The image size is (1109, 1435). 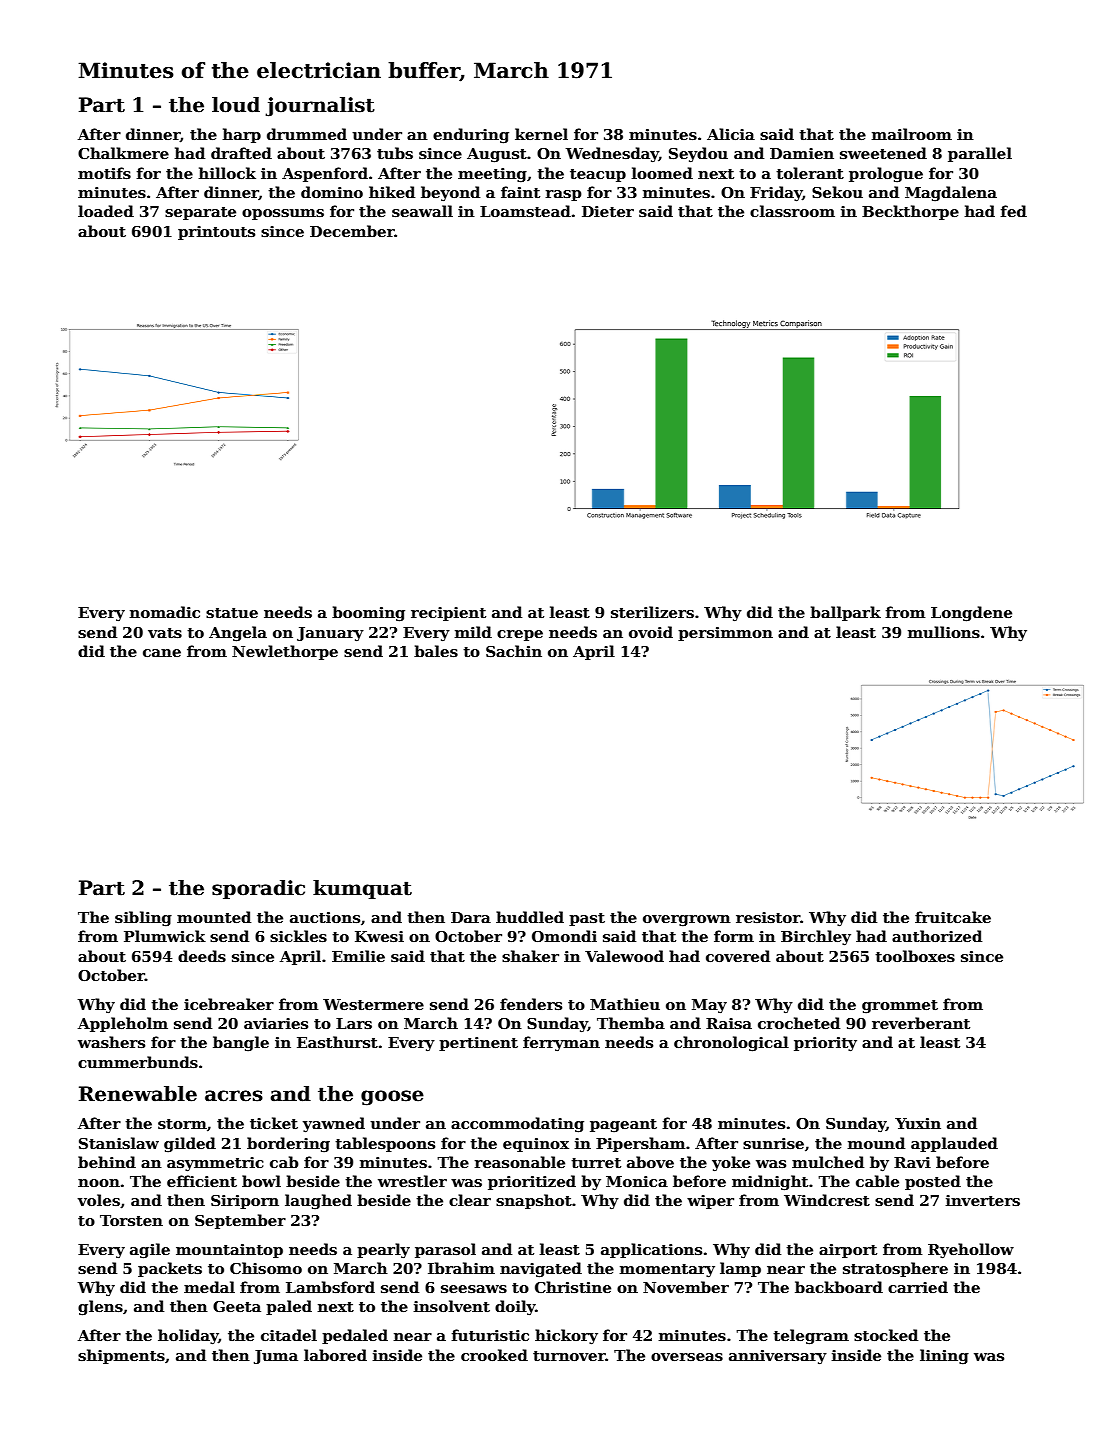 What do you see at coordinates (1014, 211) in the screenshot?
I see `fed` at bounding box center [1014, 211].
